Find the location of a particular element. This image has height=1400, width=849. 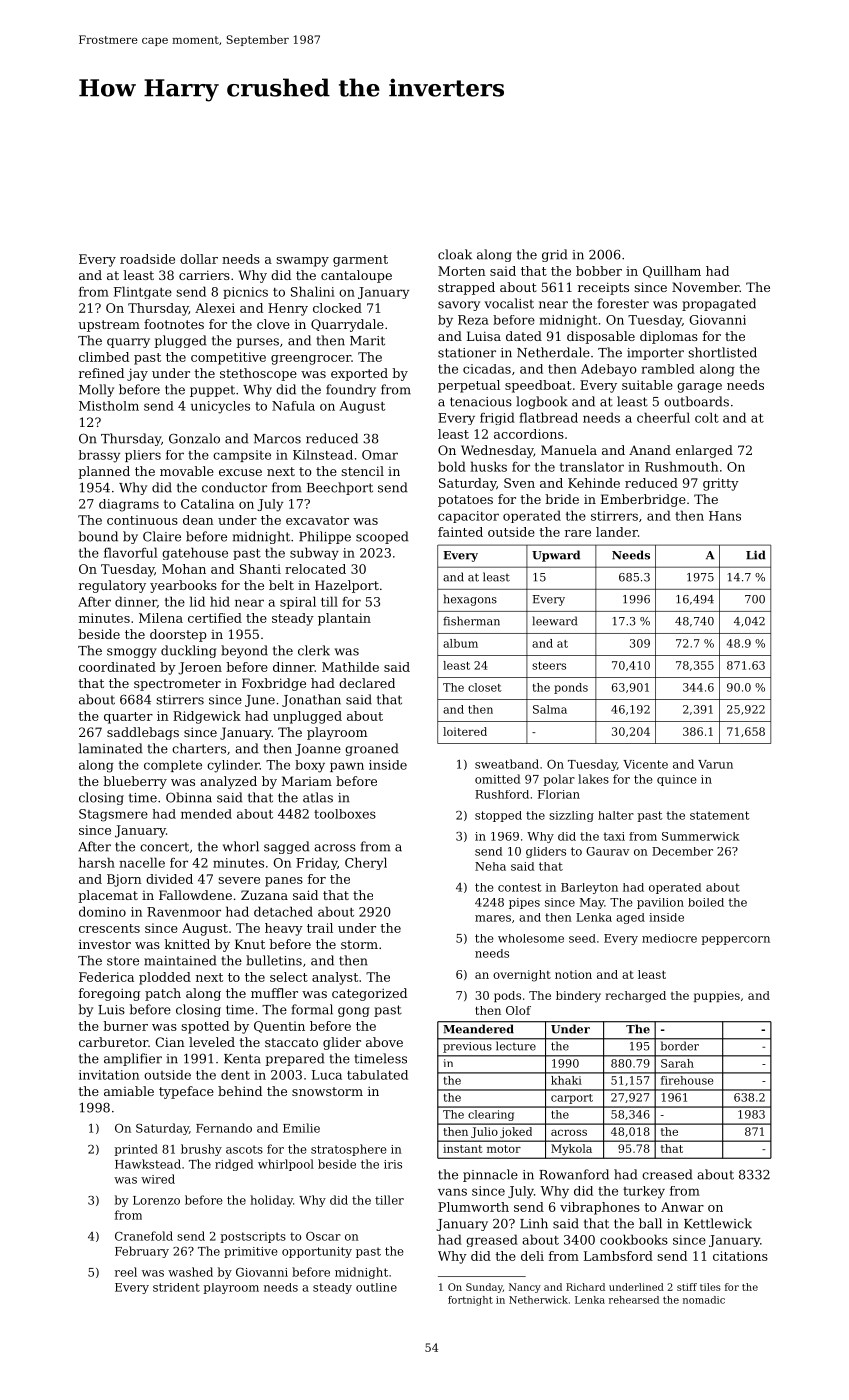

November is located at coordinates (706, 287).
